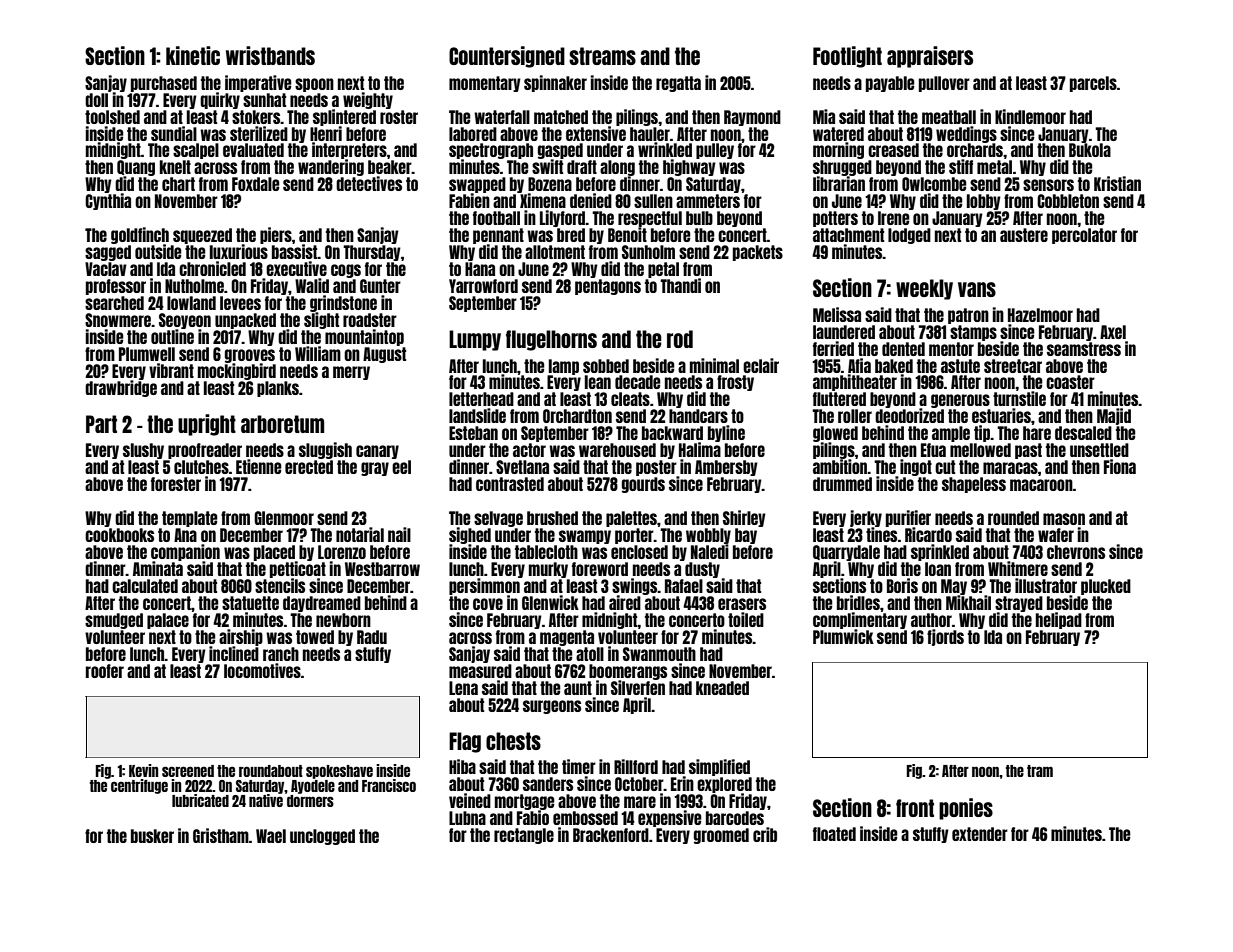  I want to click on chronicled, so click(212, 268).
